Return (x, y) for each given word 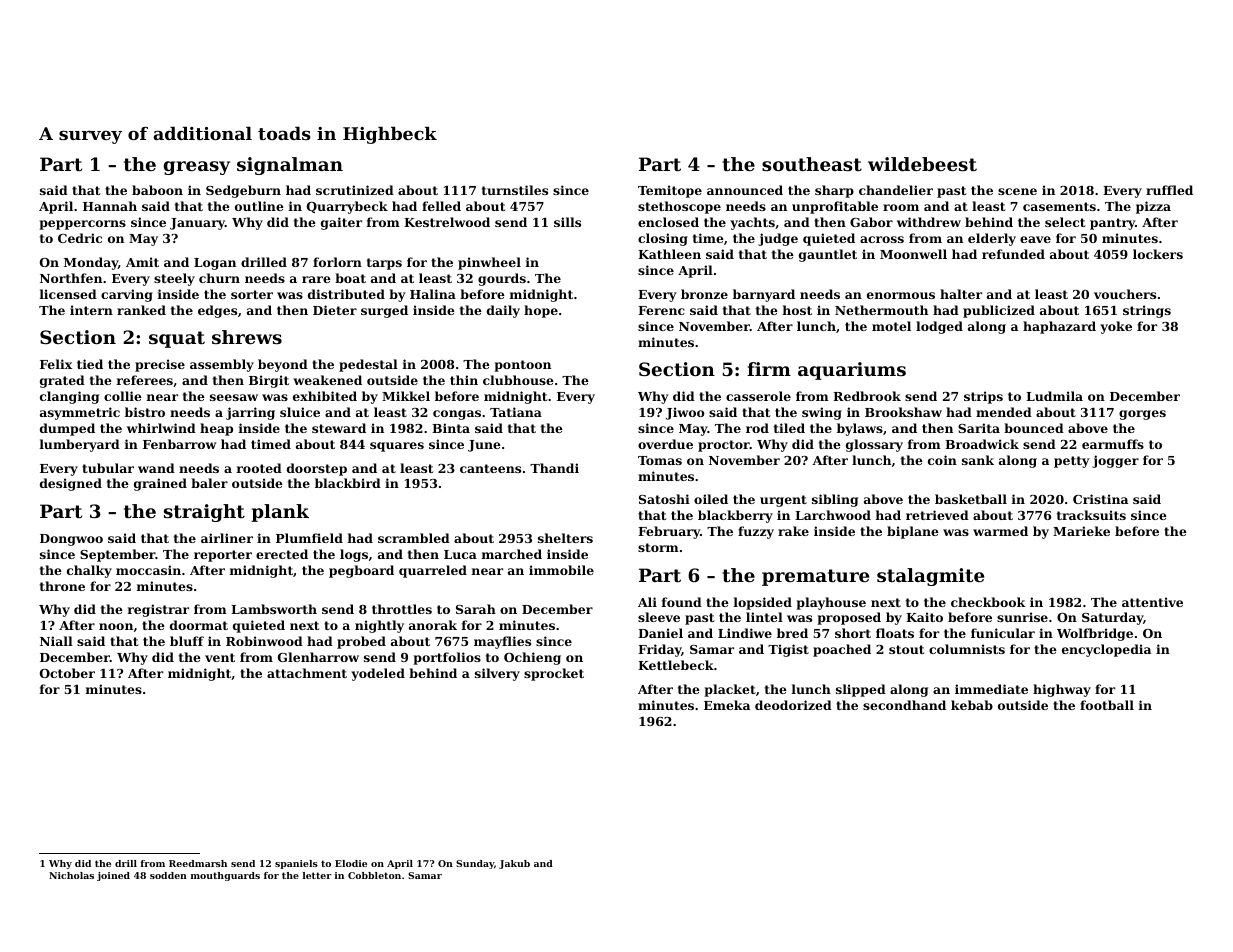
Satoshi (664, 499)
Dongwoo (71, 540)
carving (127, 295)
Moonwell (913, 254)
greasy (197, 168)
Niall (56, 641)
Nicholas (71, 875)
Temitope (670, 191)
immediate (991, 689)
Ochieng (532, 658)
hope (541, 311)
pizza (1153, 207)
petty (1072, 462)
